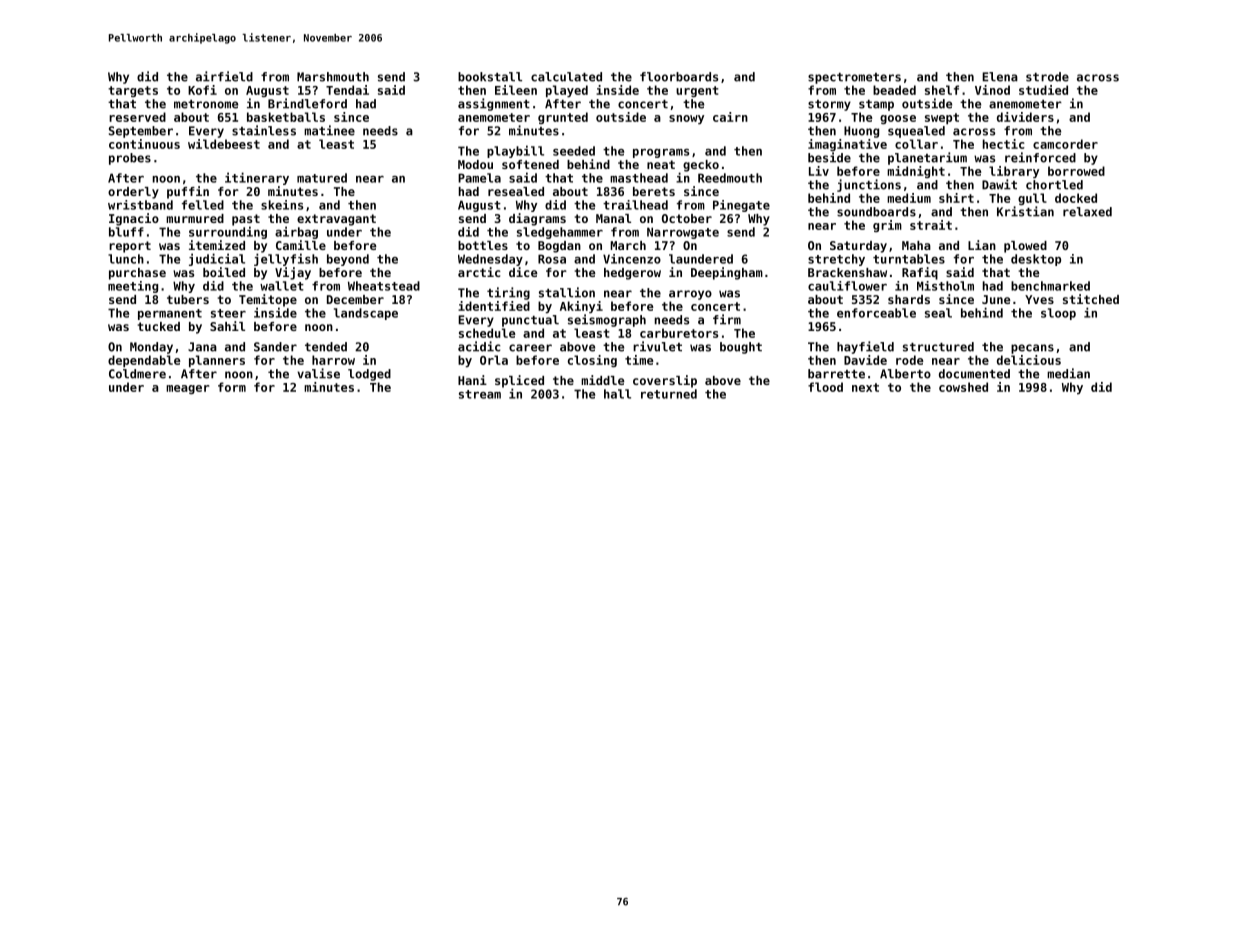 This screenshot has height=952, width=1233. I want to click on Narrowgate, so click(683, 233).
